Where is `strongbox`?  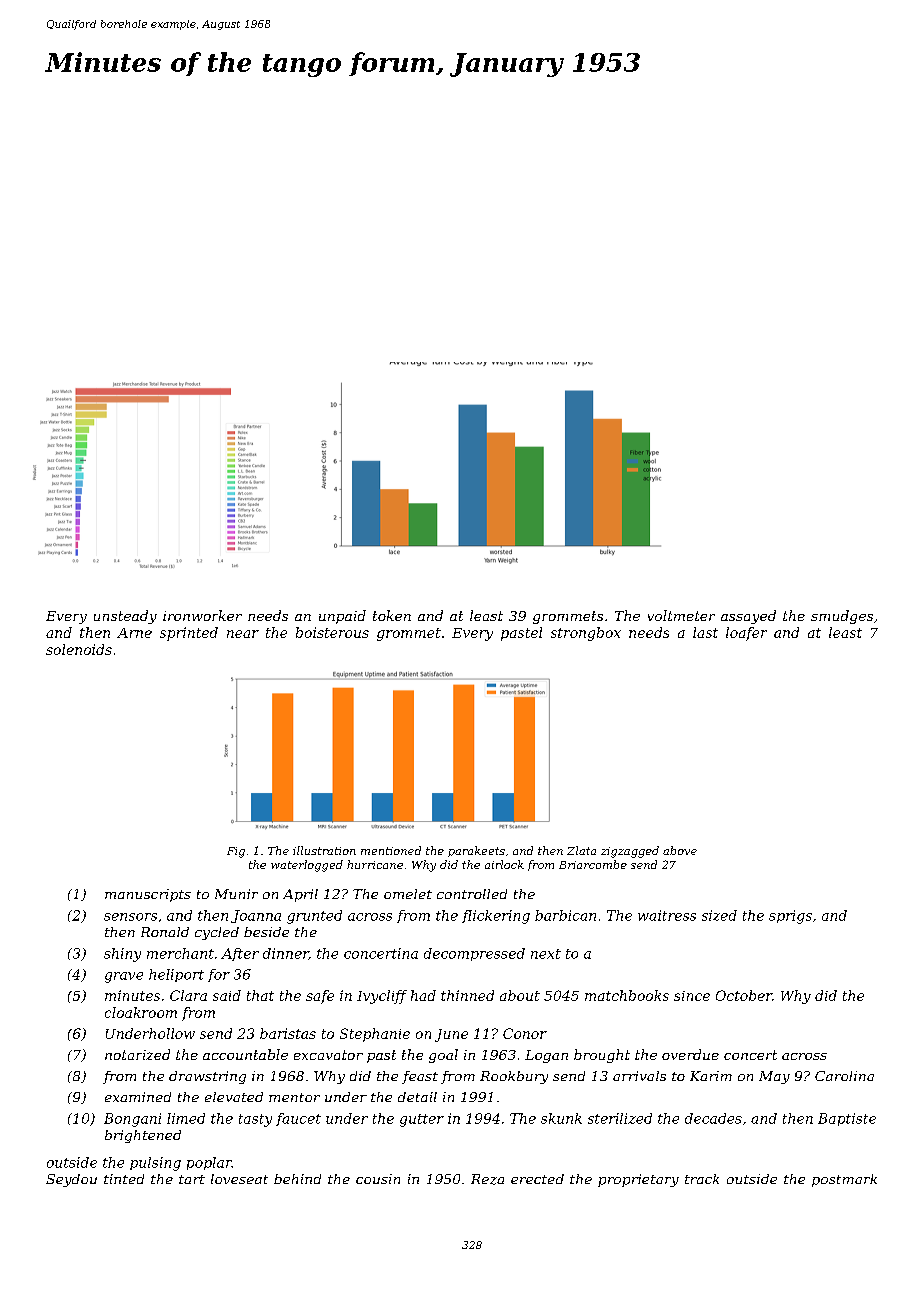 strongbox is located at coordinates (586, 634).
